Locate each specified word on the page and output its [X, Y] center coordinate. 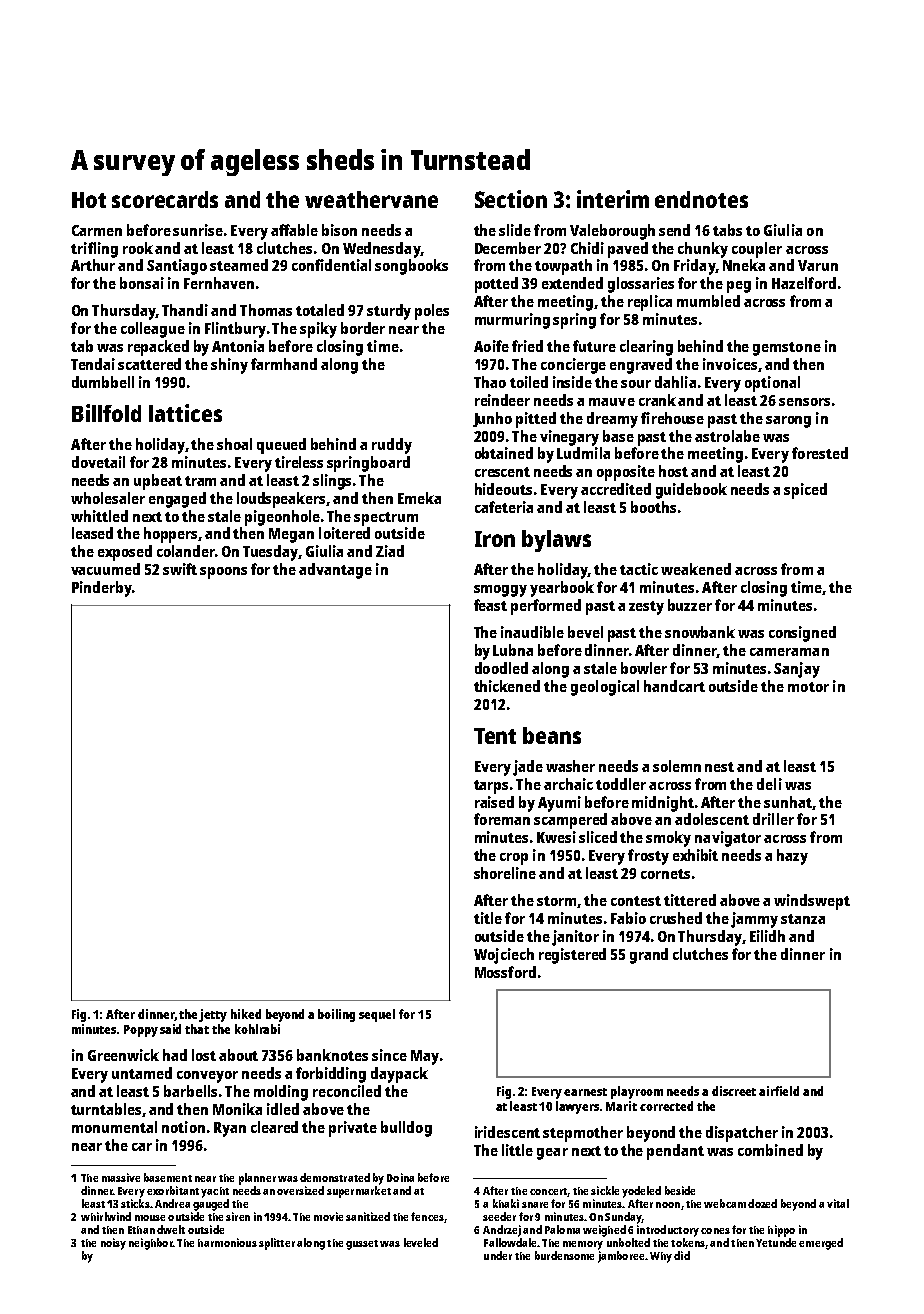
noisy [113, 1244]
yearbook [562, 589]
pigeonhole [282, 518]
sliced [598, 837]
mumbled [708, 301]
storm [556, 901]
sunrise [198, 230]
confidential [331, 265]
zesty [646, 608]
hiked [246, 1014]
